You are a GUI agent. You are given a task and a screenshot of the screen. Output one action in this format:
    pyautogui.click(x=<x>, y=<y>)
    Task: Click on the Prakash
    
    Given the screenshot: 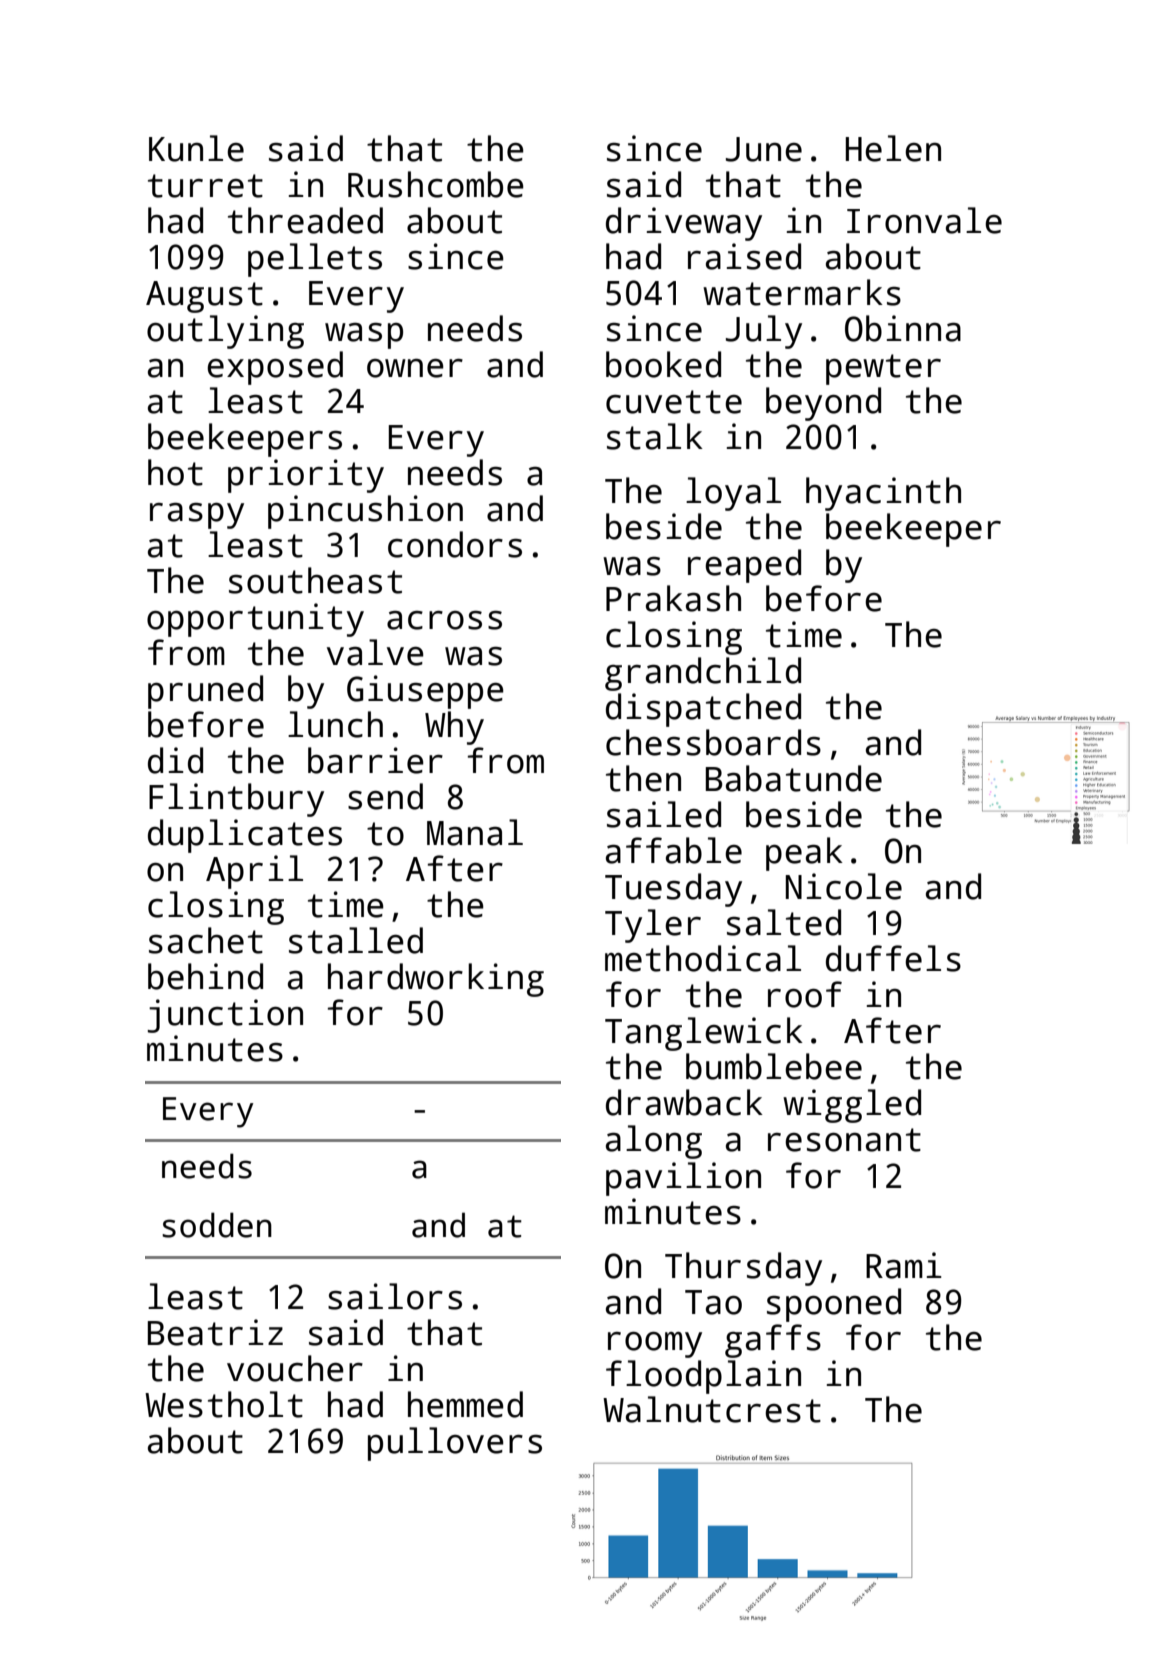 What is the action you would take?
    pyautogui.click(x=673, y=598)
